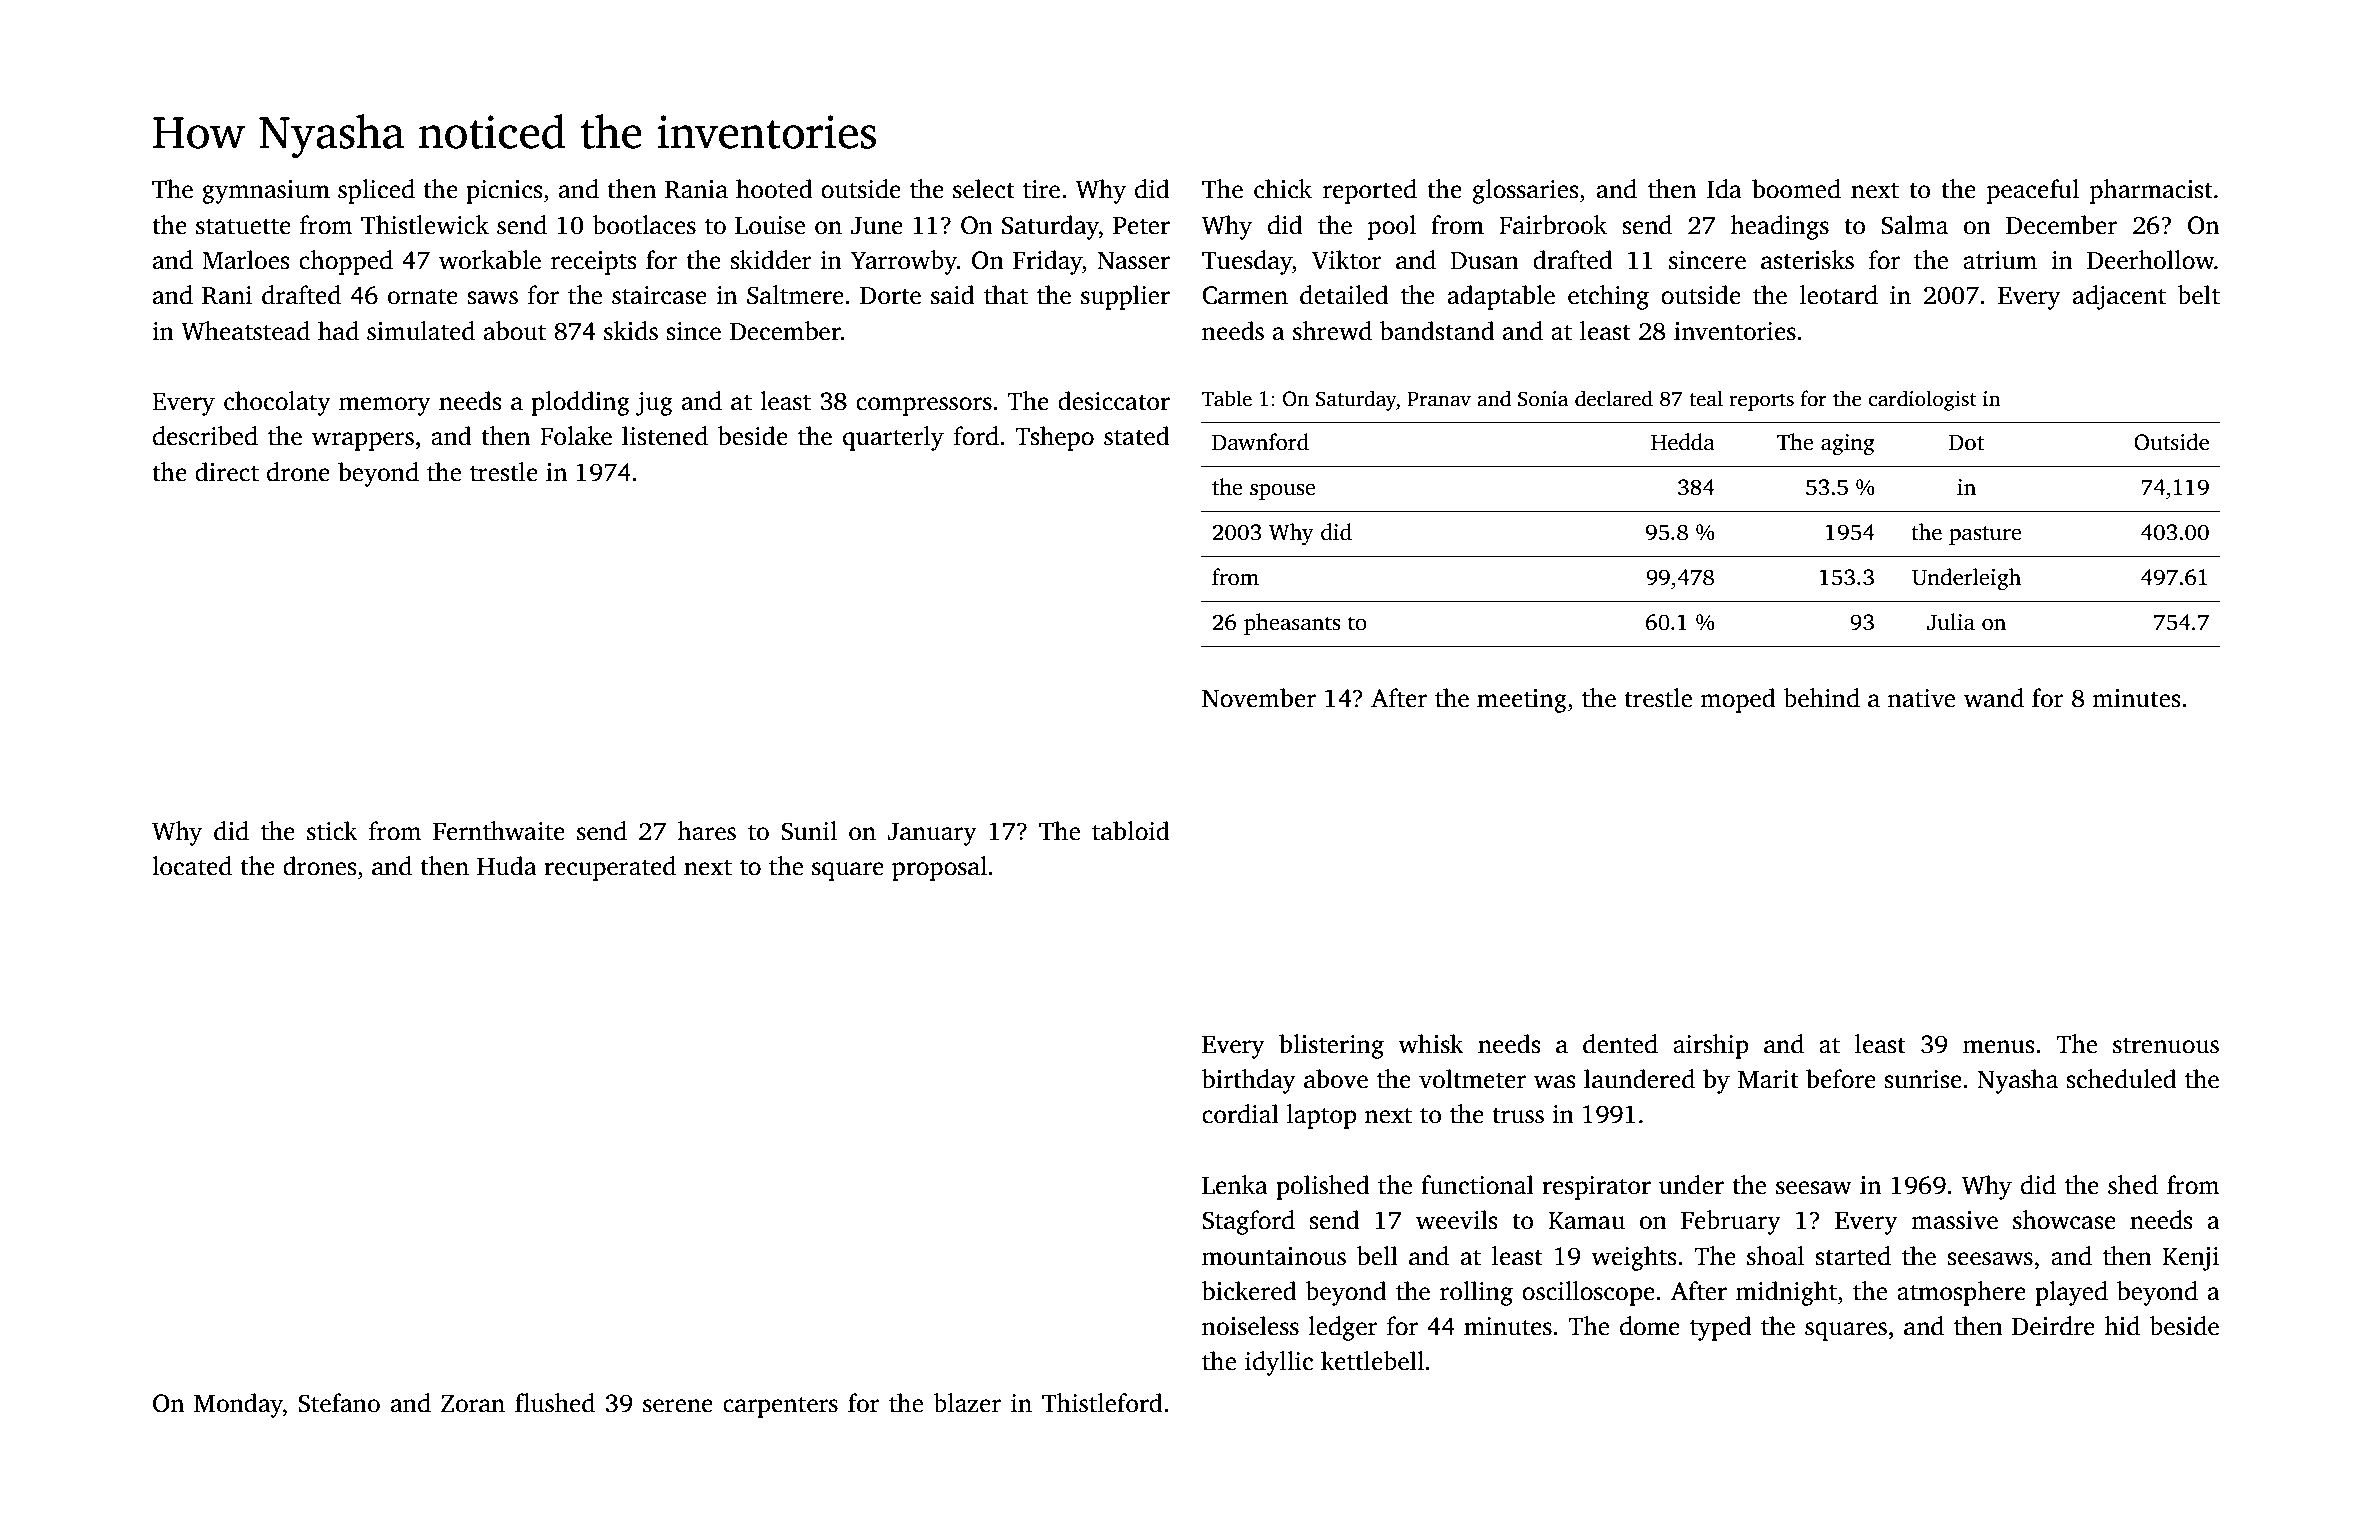 The height and width of the screenshot is (1535, 2372). Describe the element at coordinates (1283, 189) in the screenshot. I see `chick` at that location.
